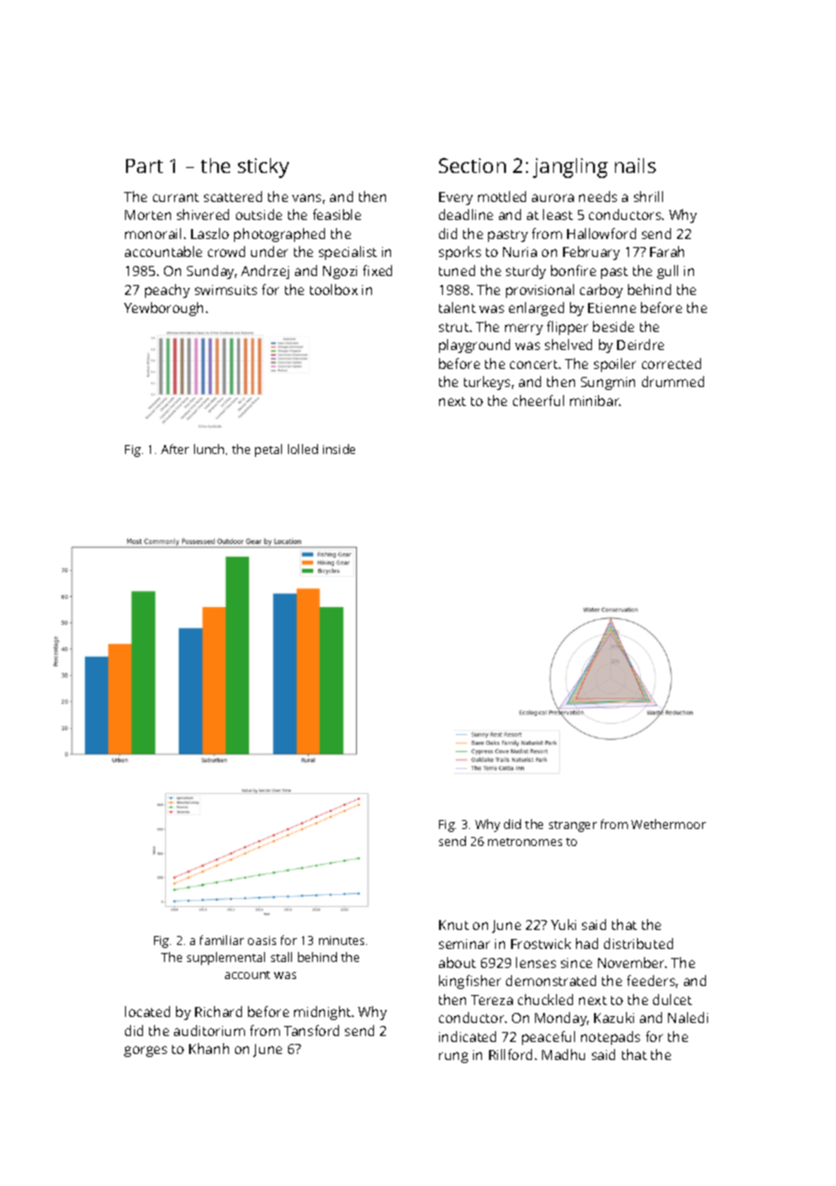 The height and width of the screenshot is (1186, 836). I want to click on Laszlo, so click(210, 233).
